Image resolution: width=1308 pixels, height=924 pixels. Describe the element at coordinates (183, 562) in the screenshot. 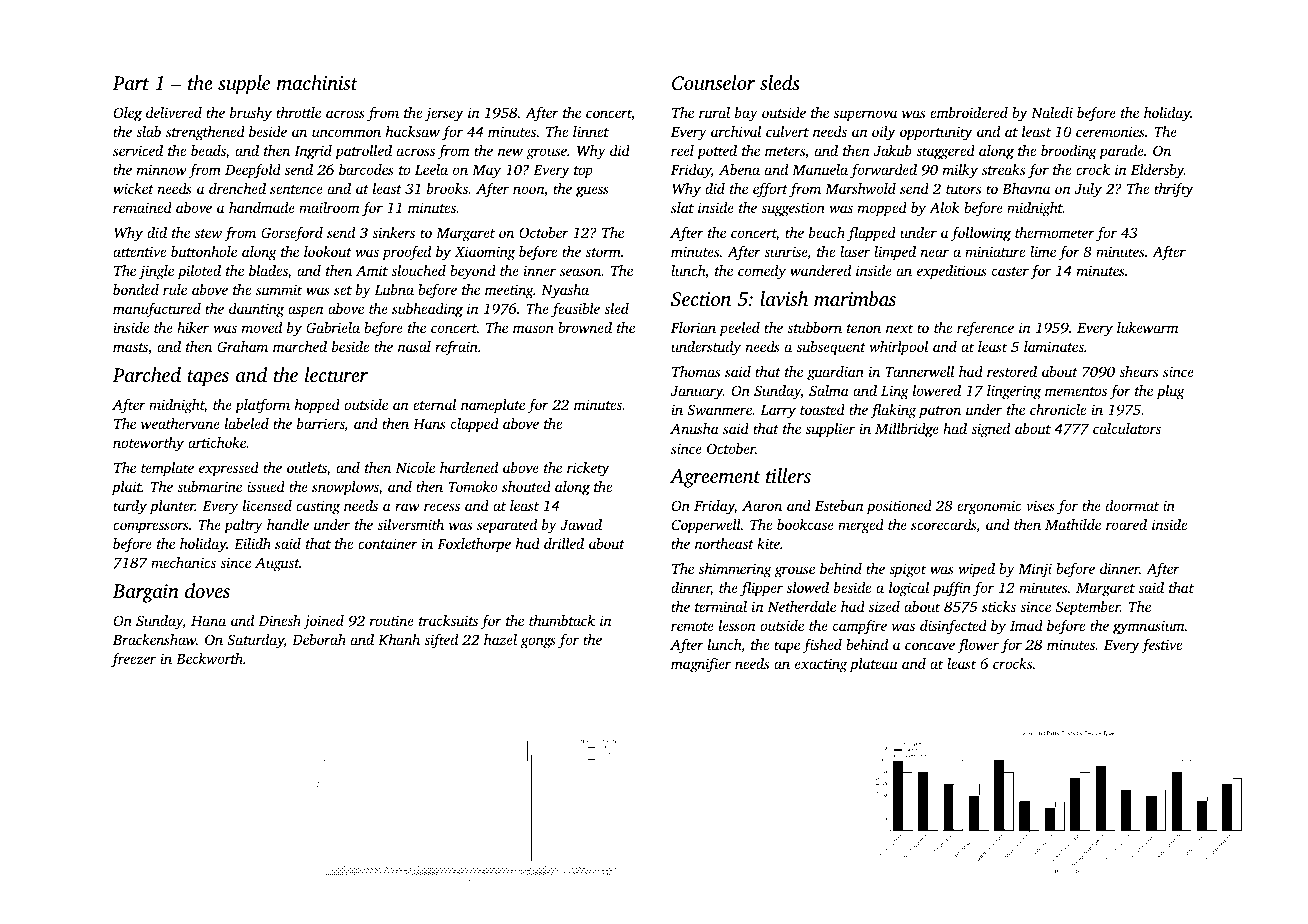

I see `mechanics` at that location.
